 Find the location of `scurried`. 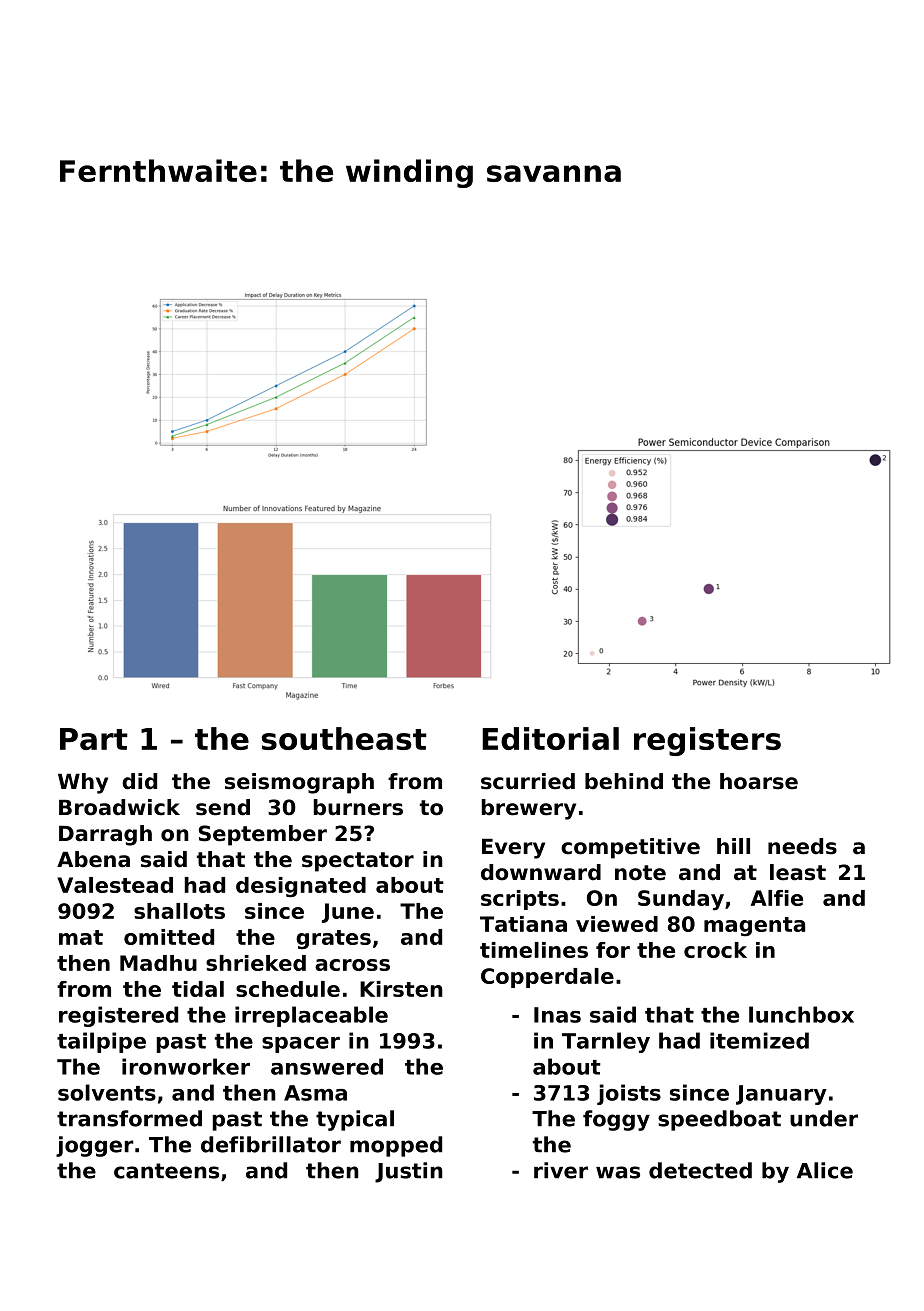

scurried is located at coordinates (528, 781).
